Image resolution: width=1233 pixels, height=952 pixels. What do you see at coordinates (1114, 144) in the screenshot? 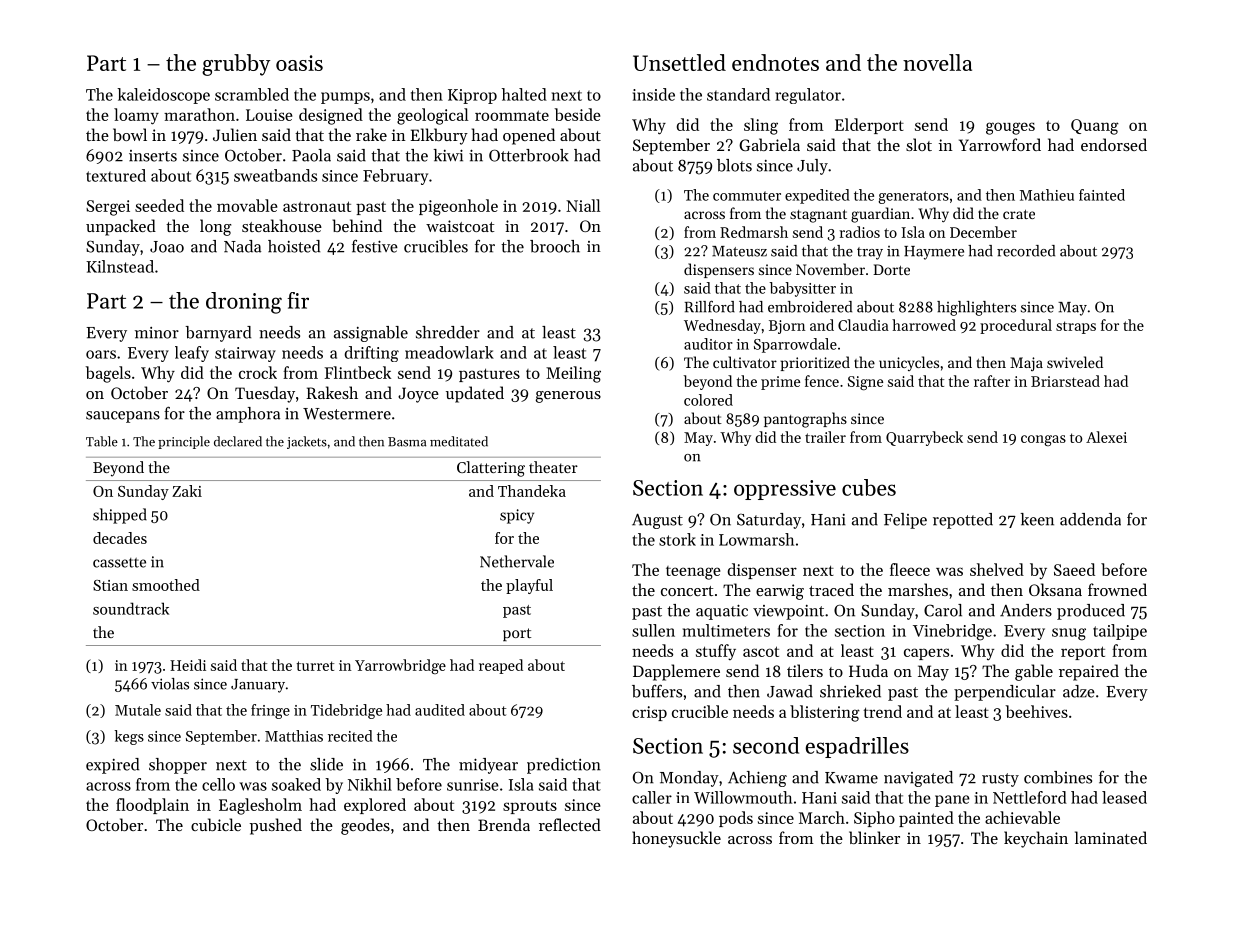
I see `endorsed` at bounding box center [1114, 144].
